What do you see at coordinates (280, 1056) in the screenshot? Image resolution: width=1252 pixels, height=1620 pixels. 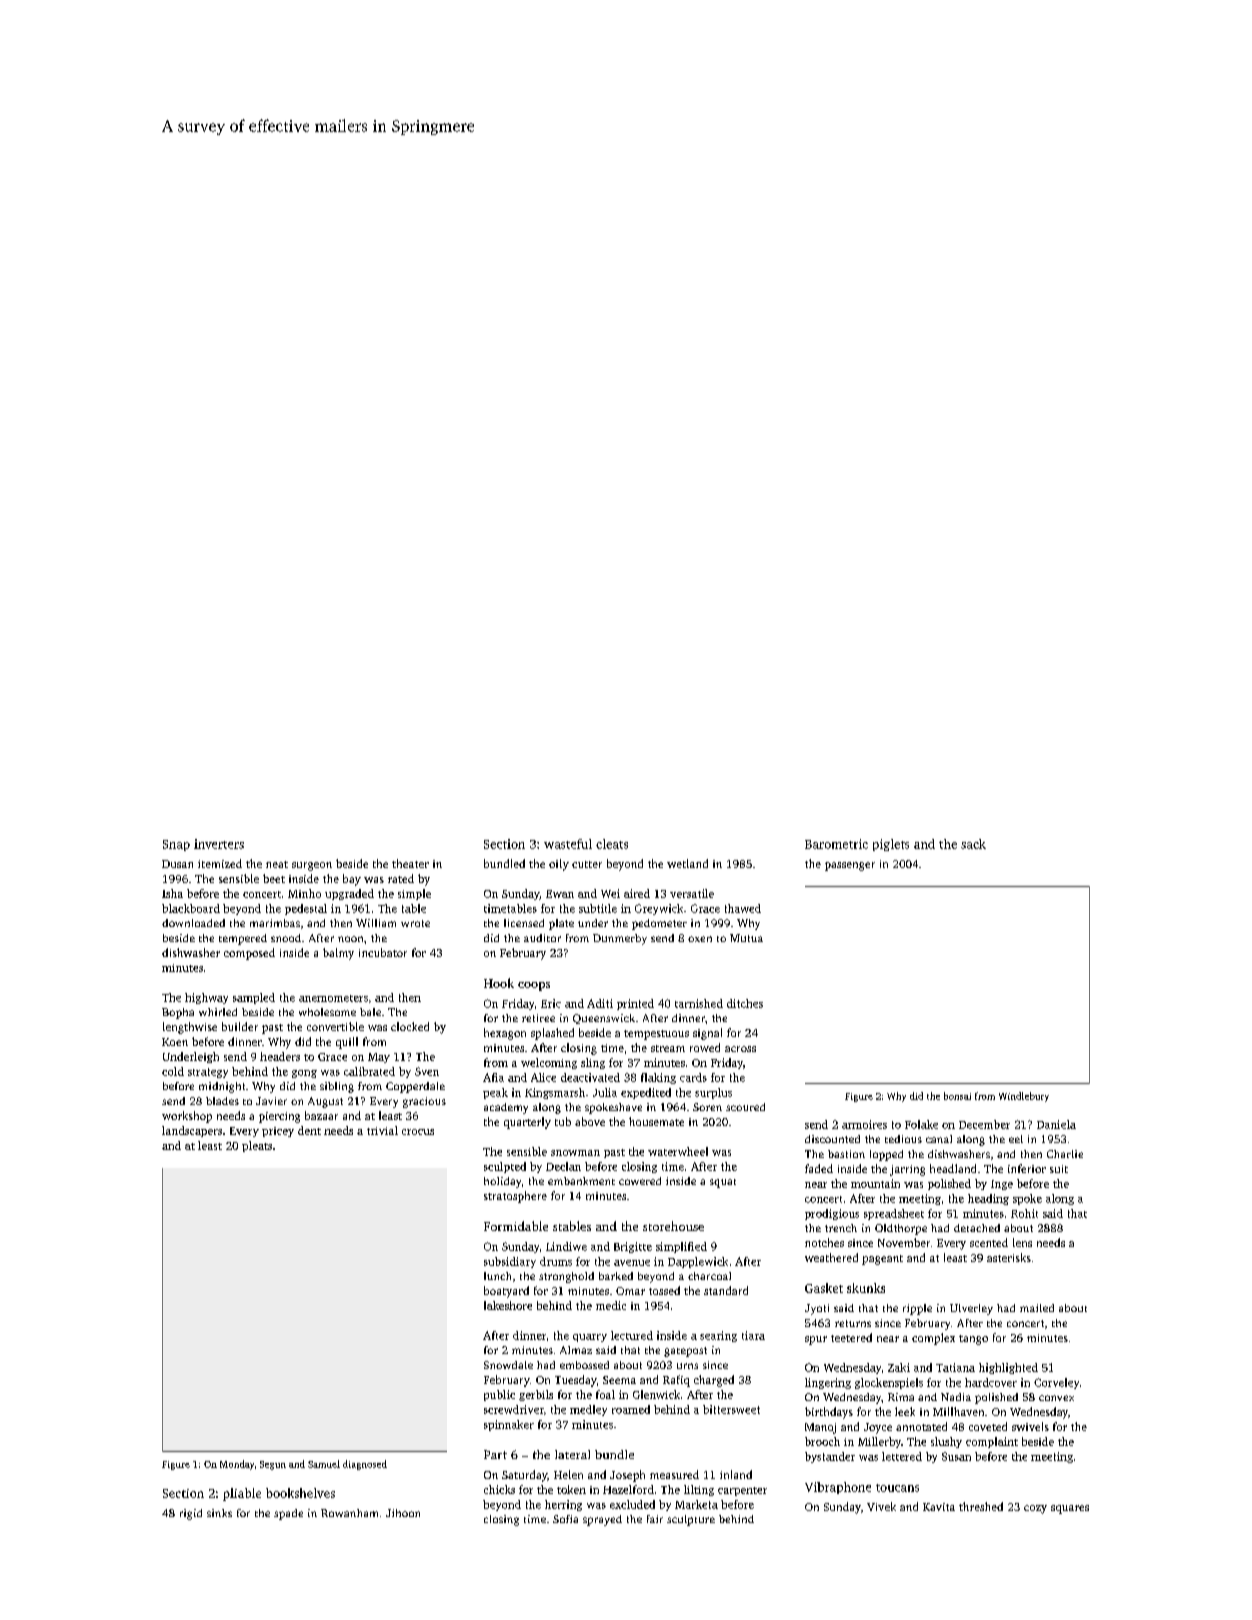 I see `headers` at bounding box center [280, 1056].
